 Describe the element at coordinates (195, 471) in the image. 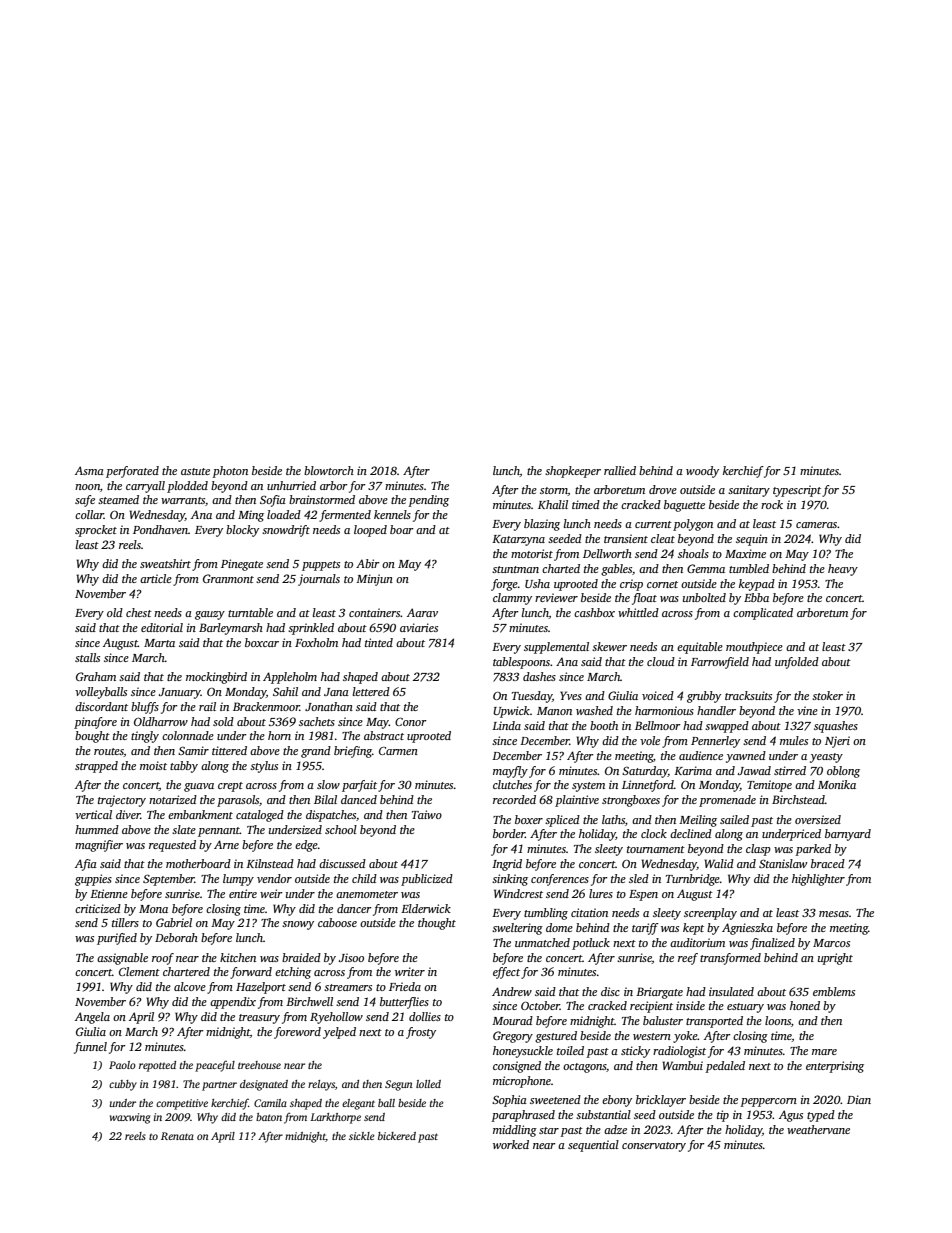

I see `astute` at that location.
